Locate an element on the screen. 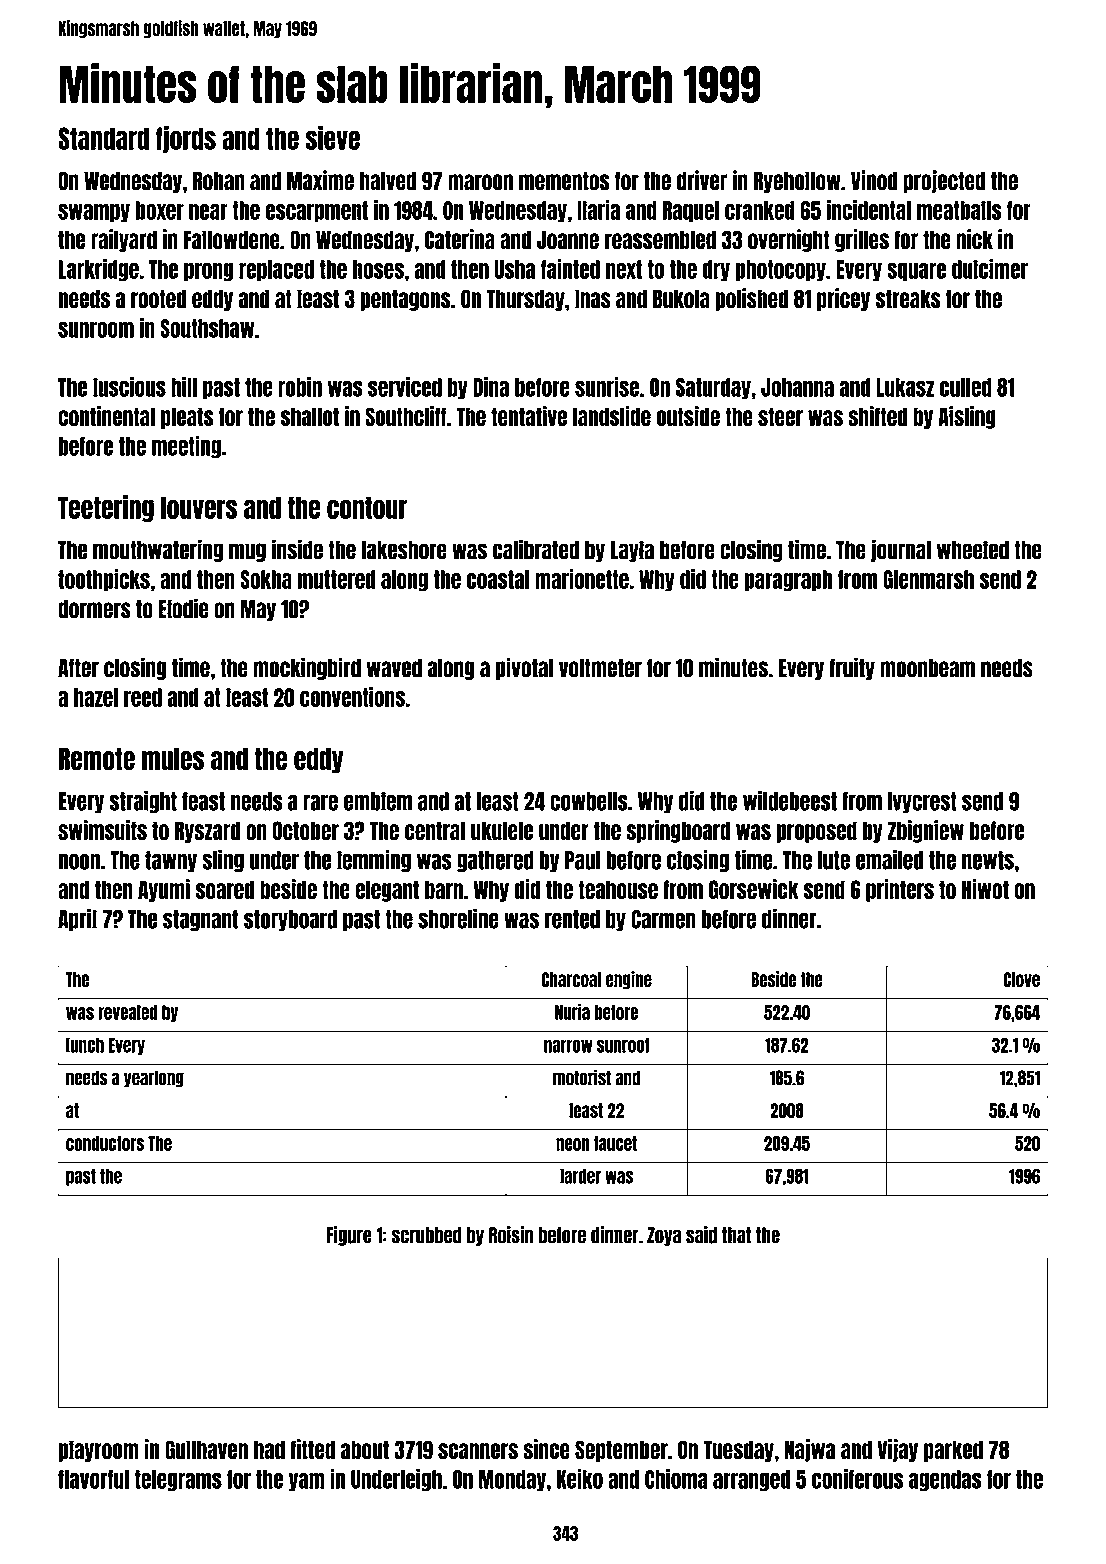  telegrams is located at coordinates (178, 1481).
